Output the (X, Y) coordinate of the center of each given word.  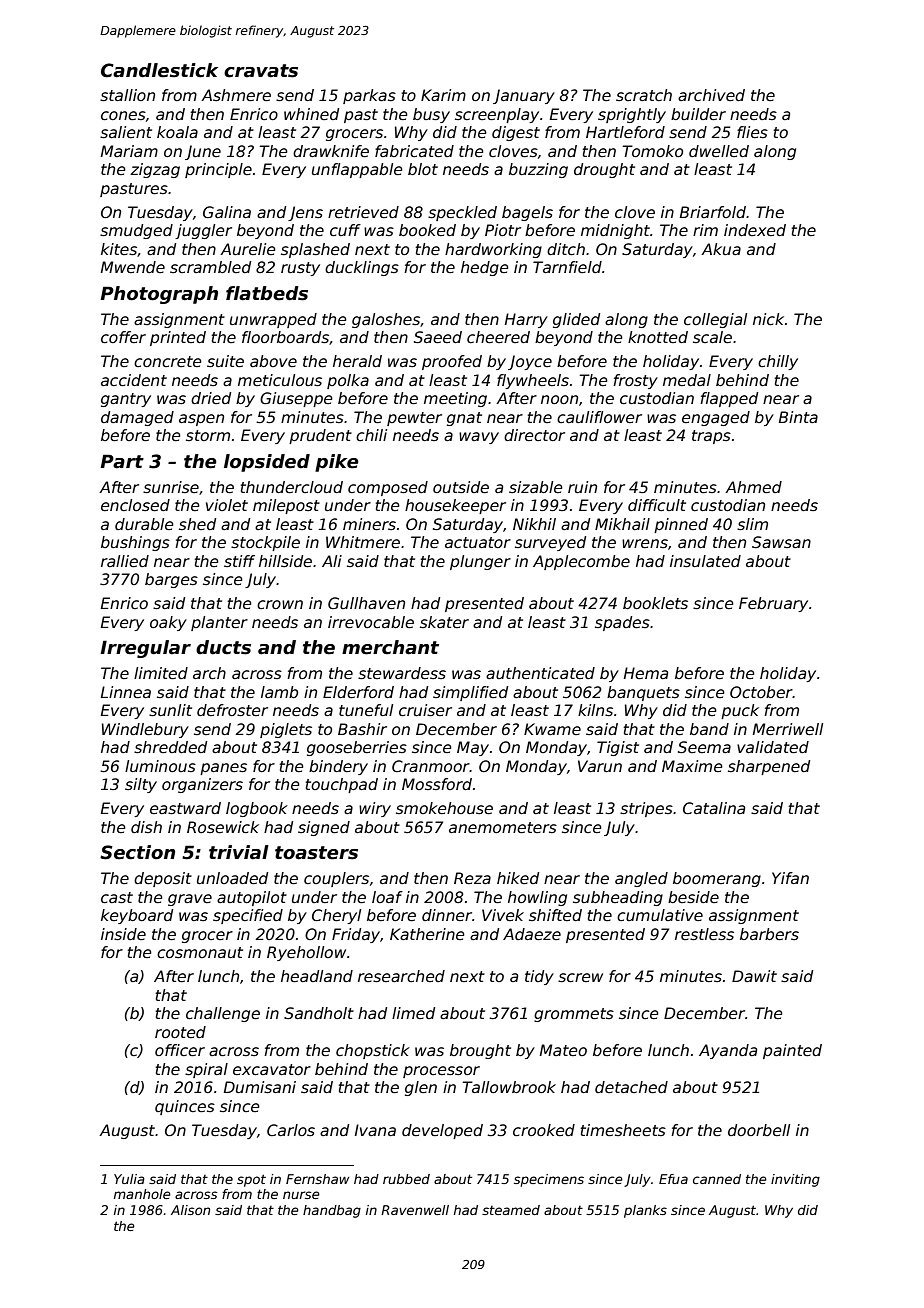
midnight (615, 231)
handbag (332, 1211)
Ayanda (728, 1051)
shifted (555, 915)
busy (431, 115)
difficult (657, 505)
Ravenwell (415, 1210)
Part (122, 461)
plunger (480, 562)
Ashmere (236, 95)
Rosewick (223, 827)
